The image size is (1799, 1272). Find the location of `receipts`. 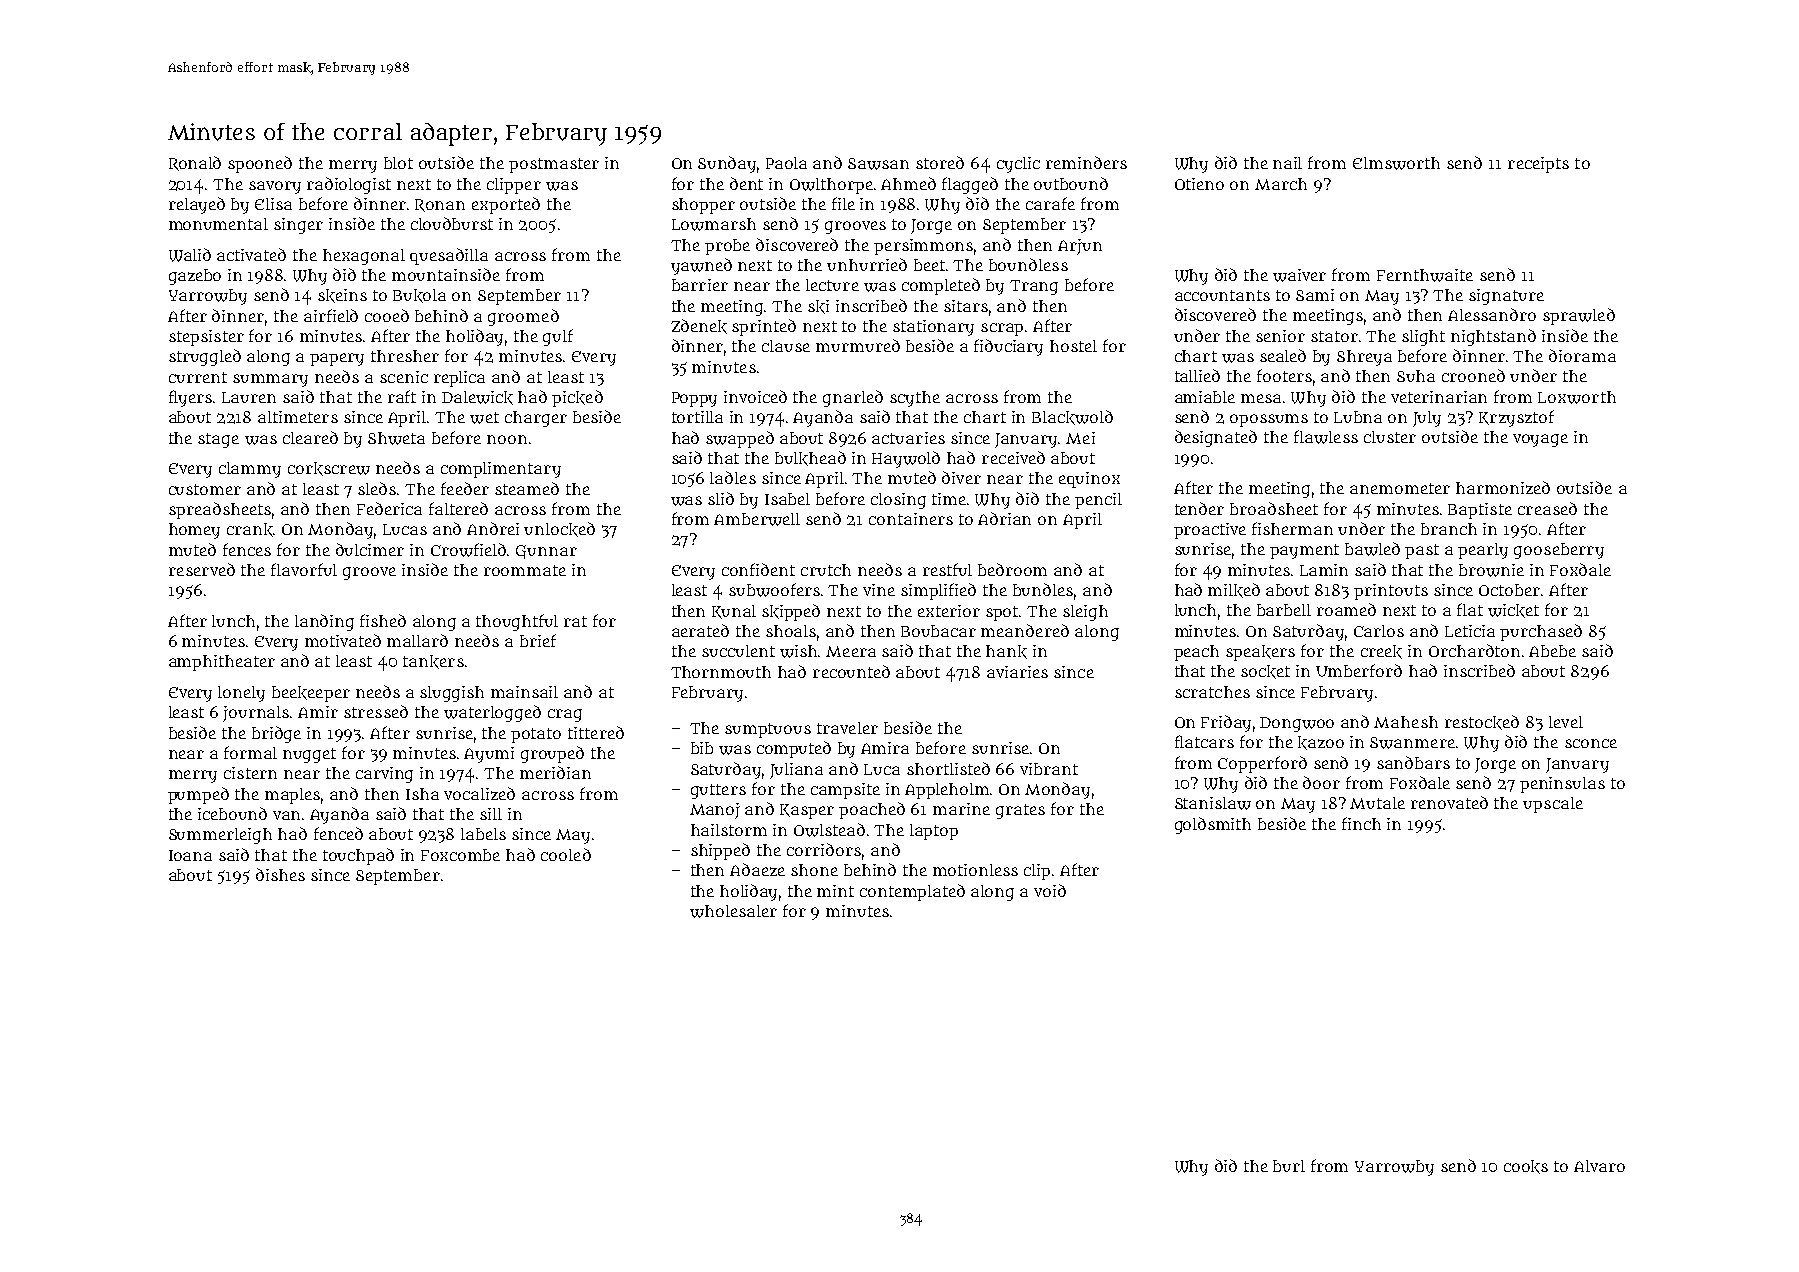

receipts is located at coordinates (1538, 165).
